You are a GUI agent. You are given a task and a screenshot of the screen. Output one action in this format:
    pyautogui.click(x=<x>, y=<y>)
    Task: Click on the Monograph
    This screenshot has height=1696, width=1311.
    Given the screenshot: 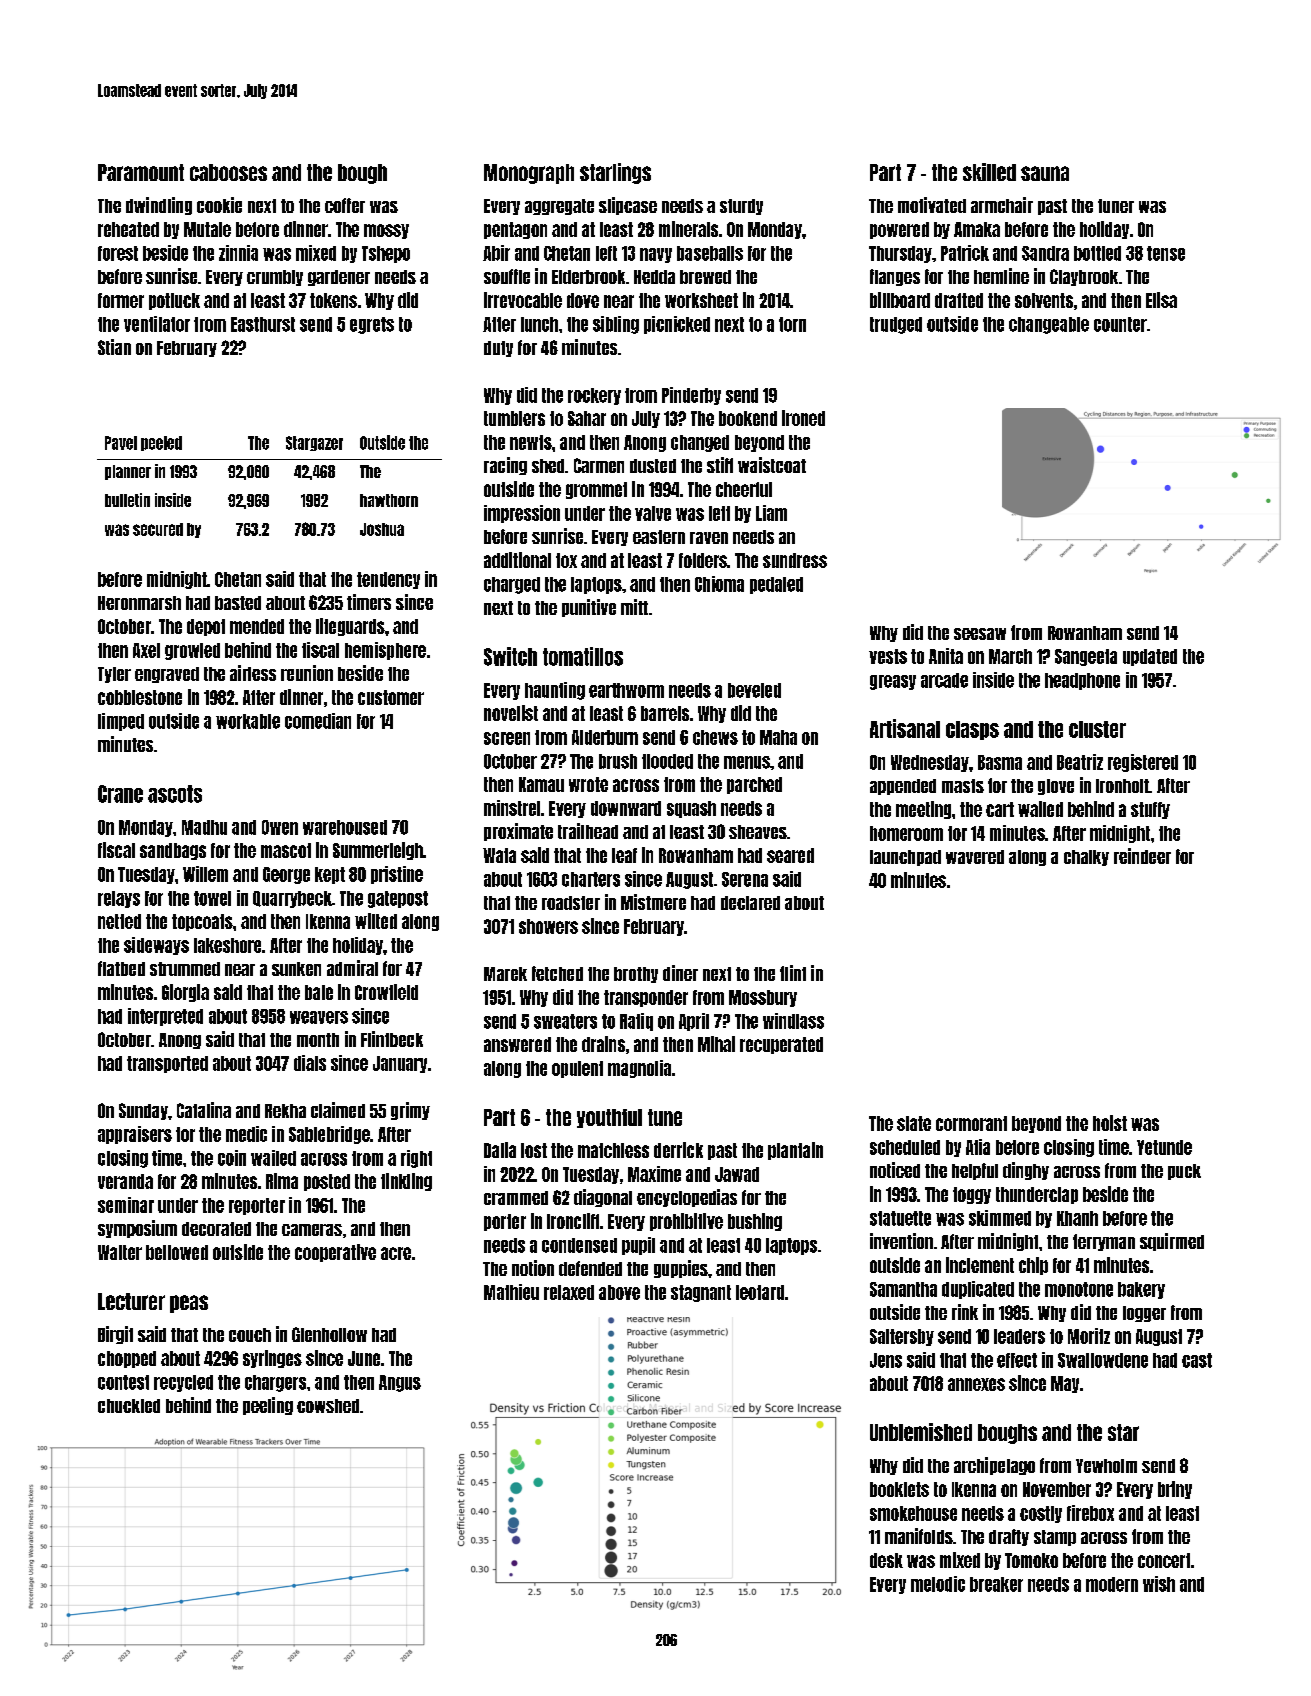 What is the action you would take?
    pyautogui.click(x=529, y=174)
